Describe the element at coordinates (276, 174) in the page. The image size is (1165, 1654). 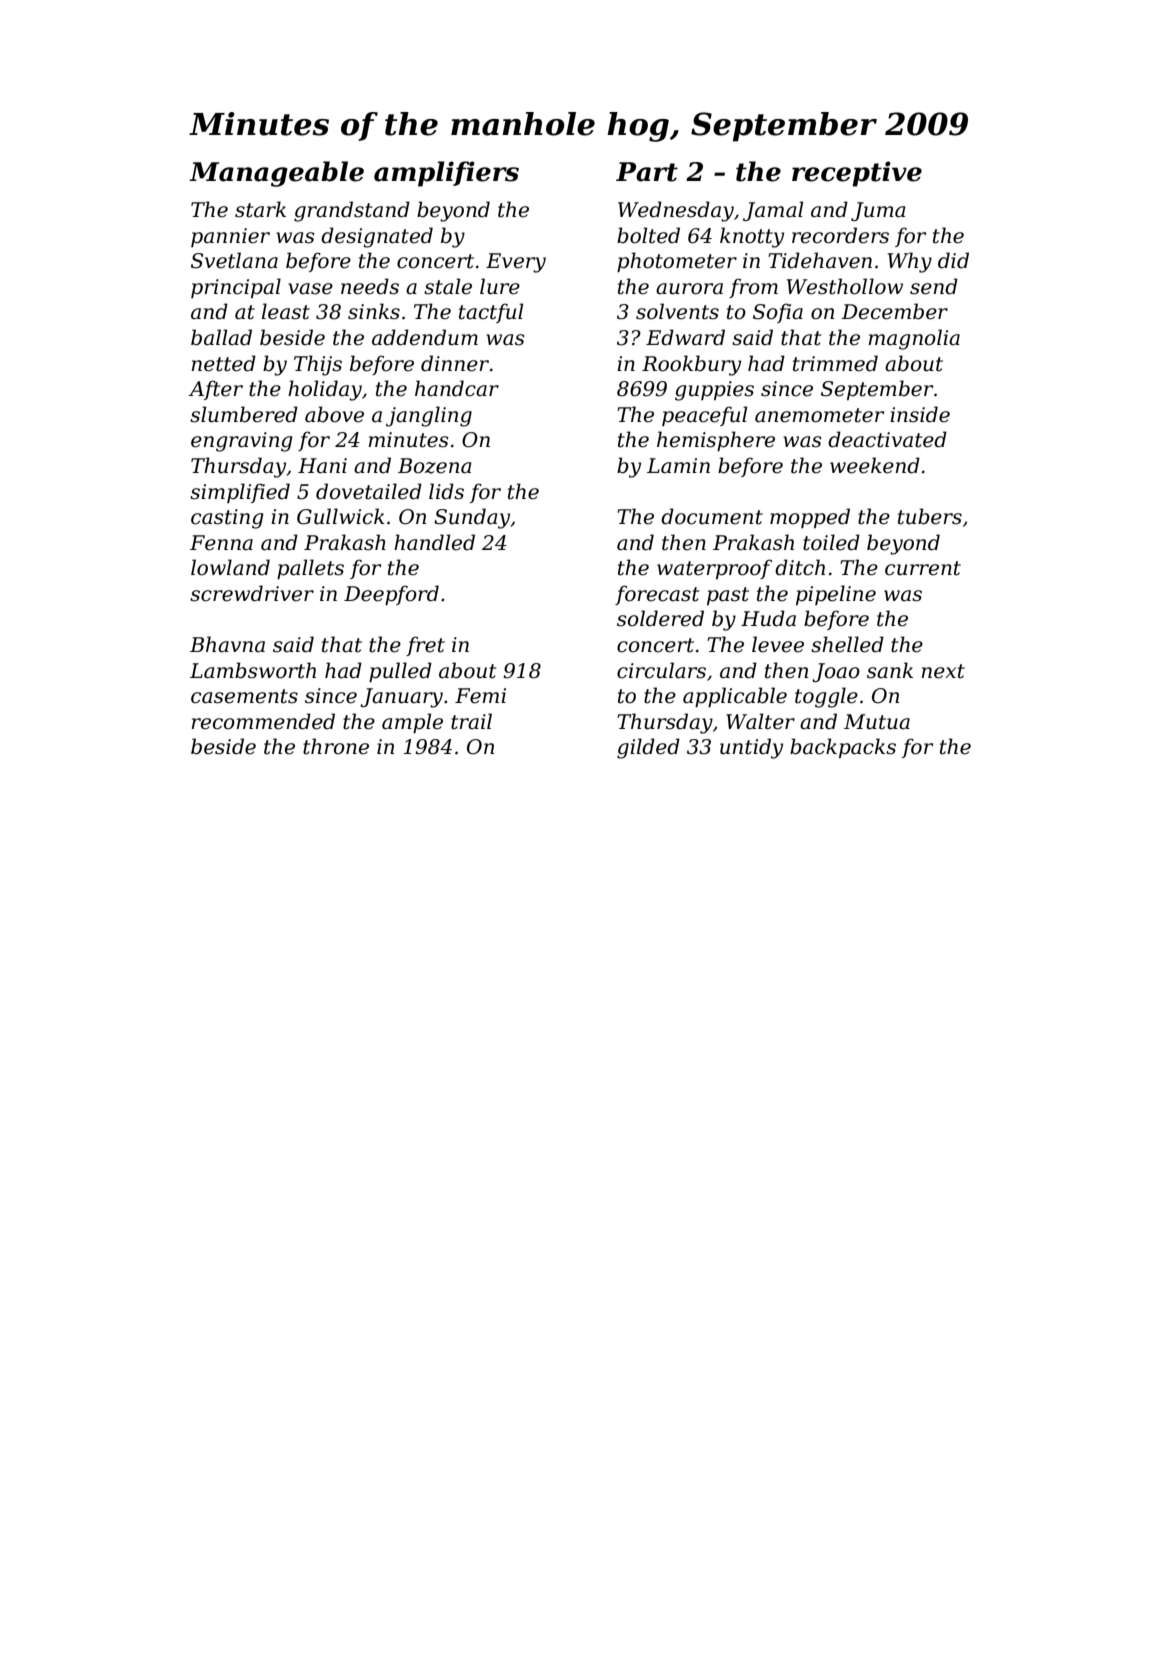
I see `Manageable` at that location.
